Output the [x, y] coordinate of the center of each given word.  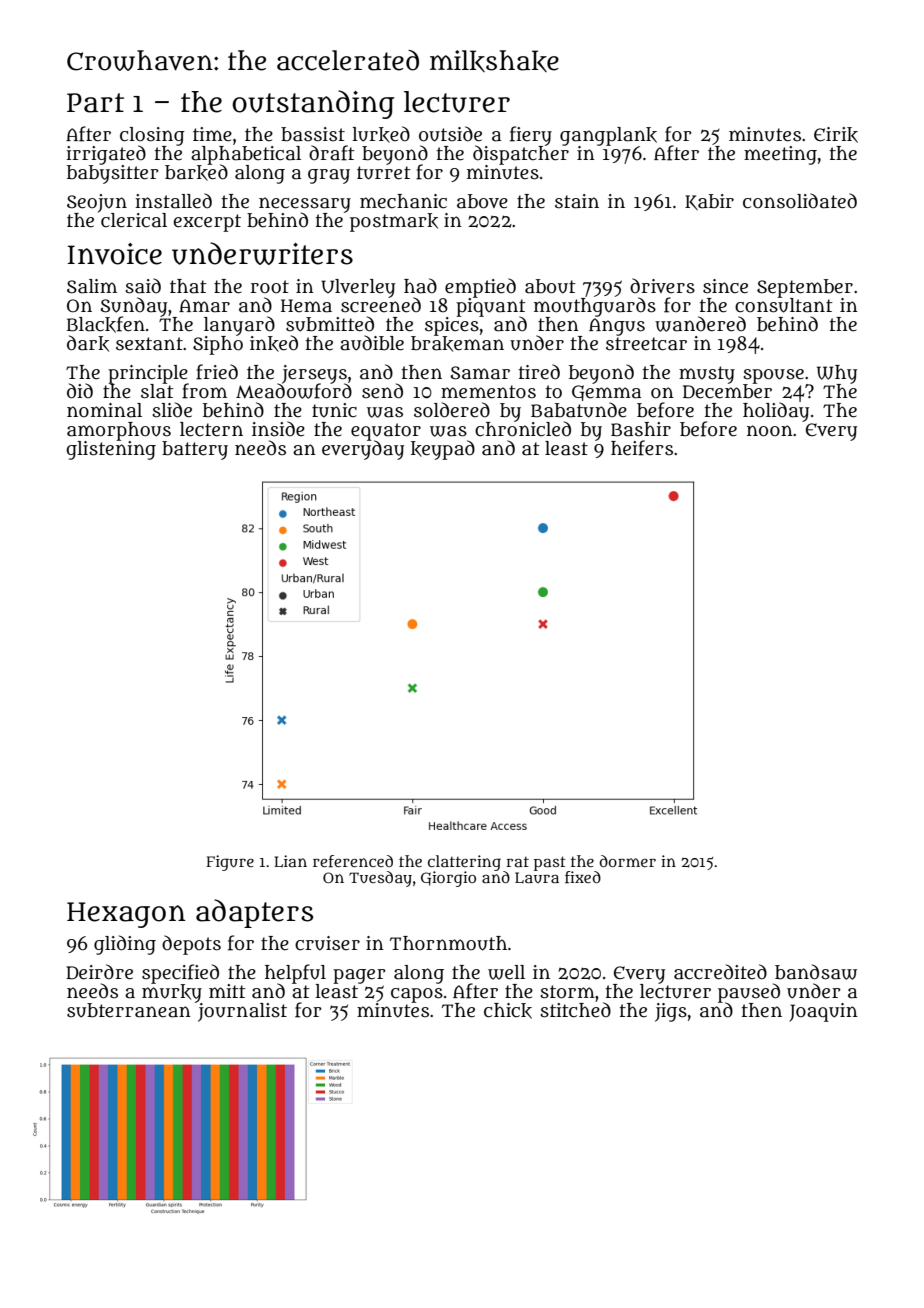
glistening [111, 450]
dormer [628, 861]
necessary [305, 204]
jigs [671, 1012]
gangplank [608, 136]
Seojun [97, 203]
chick [508, 1011]
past [550, 863]
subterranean [129, 1010]
